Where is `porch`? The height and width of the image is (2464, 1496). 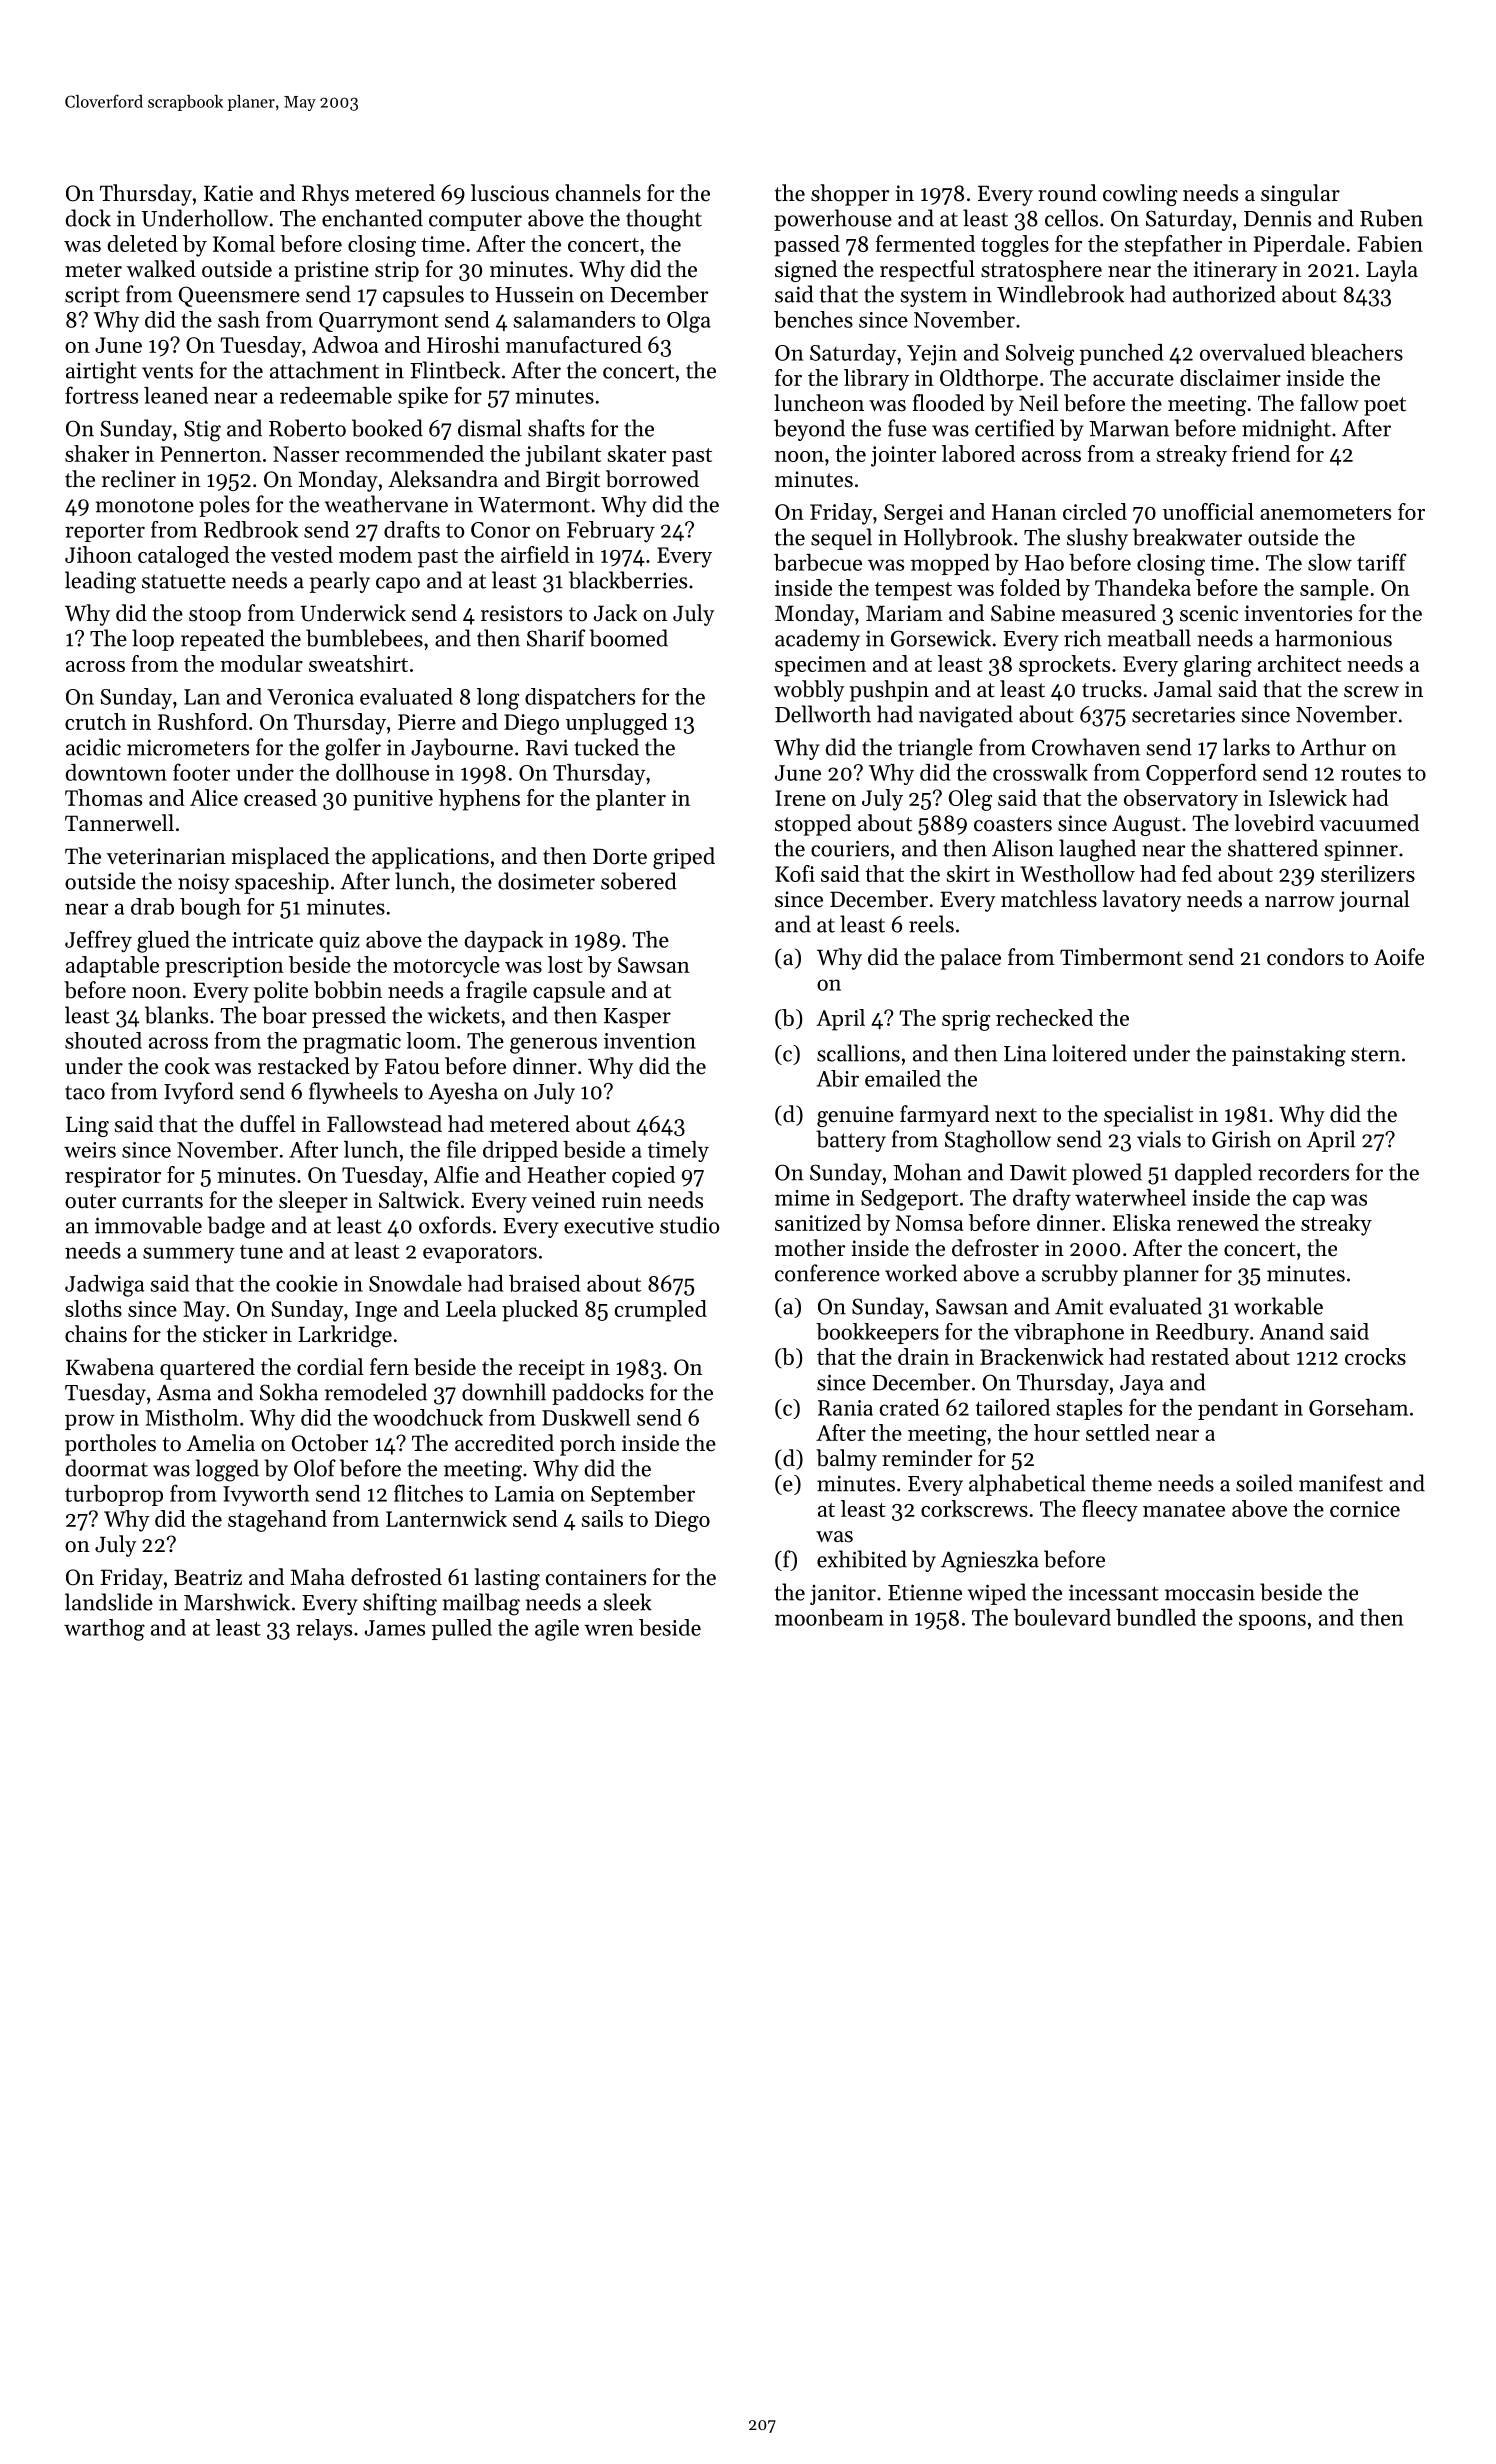
porch is located at coordinates (588, 1445).
